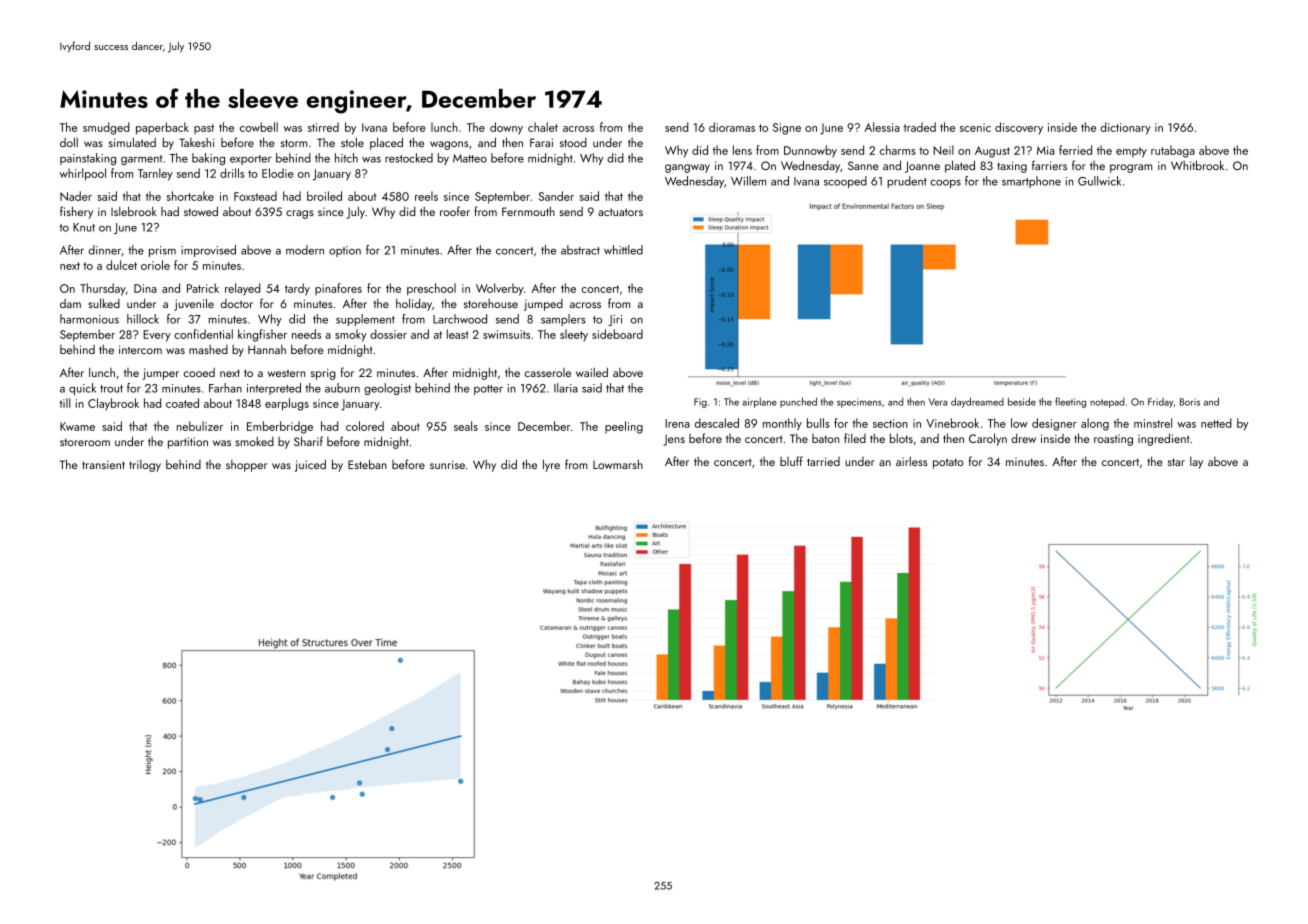 This page has width=1308, height=924. What do you see at coordinates (687, 168) in the page?
I see `gangway` at bounding box center [687, 168].
